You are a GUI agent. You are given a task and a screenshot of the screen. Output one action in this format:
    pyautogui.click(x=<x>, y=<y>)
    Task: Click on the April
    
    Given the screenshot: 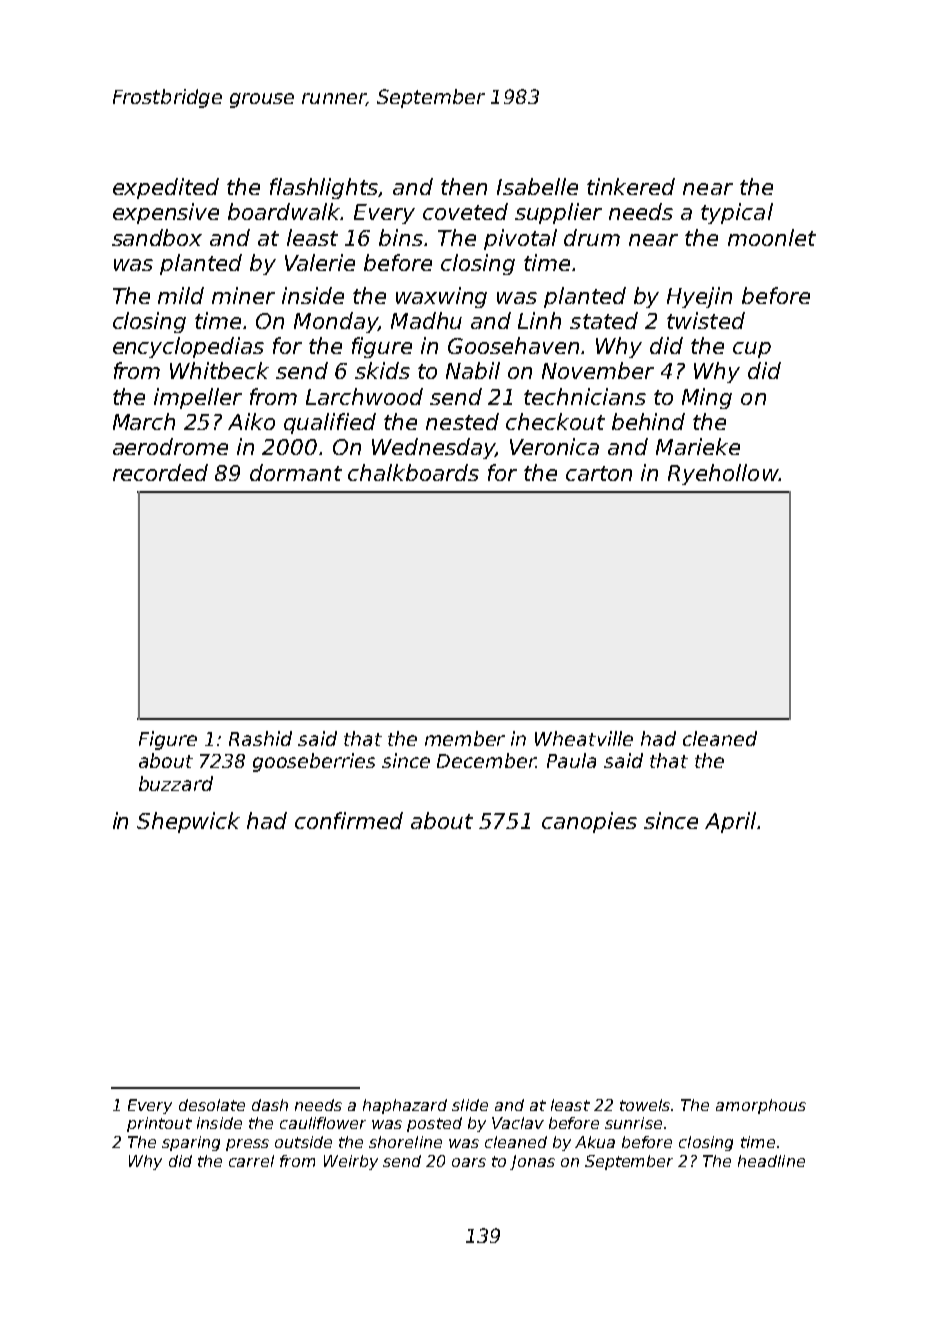 What is the action you would take?
    pyautogui.click(x=730, y=822)
